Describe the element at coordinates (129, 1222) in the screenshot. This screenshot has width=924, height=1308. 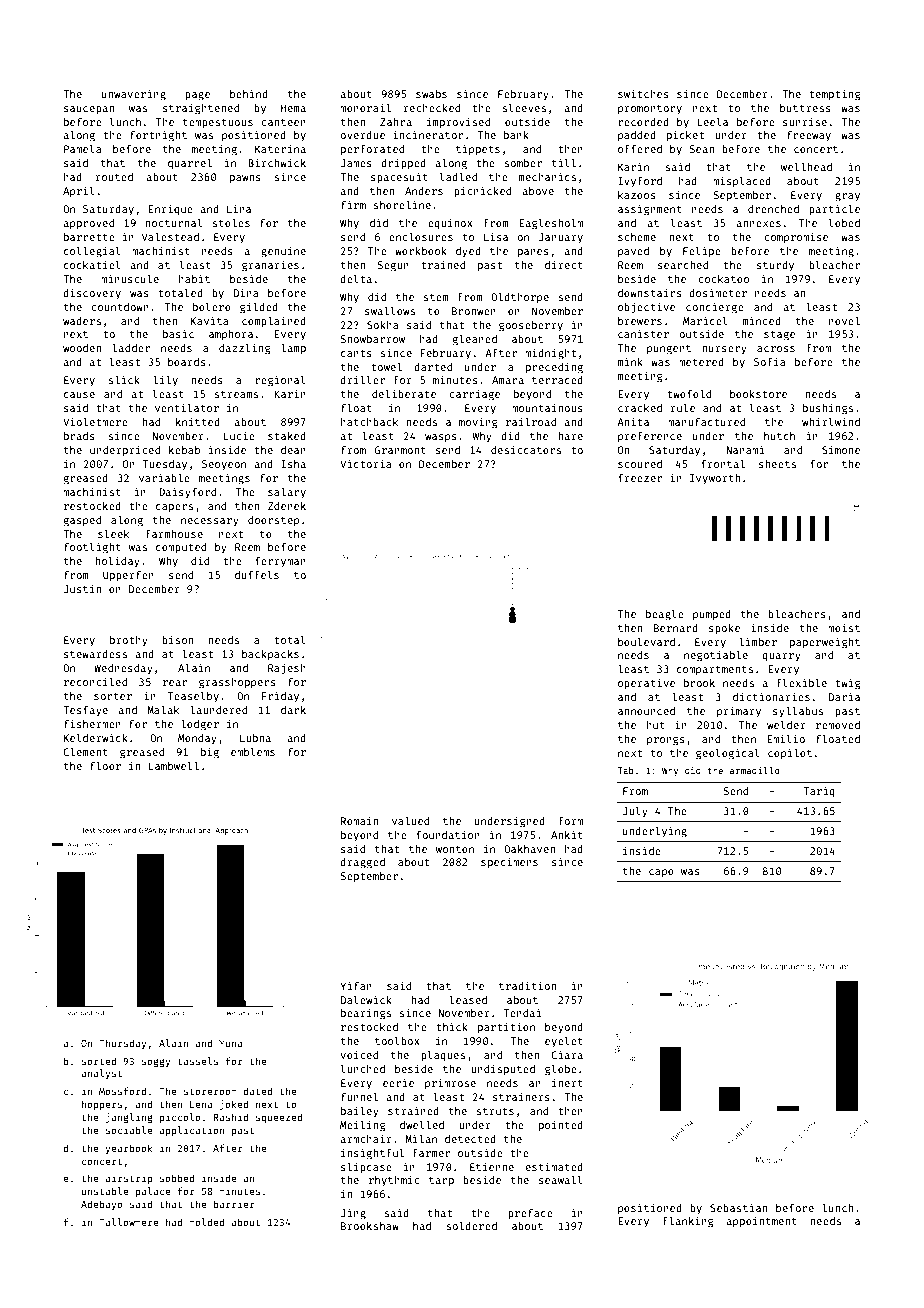
I see `Tallowmere` at that location.
